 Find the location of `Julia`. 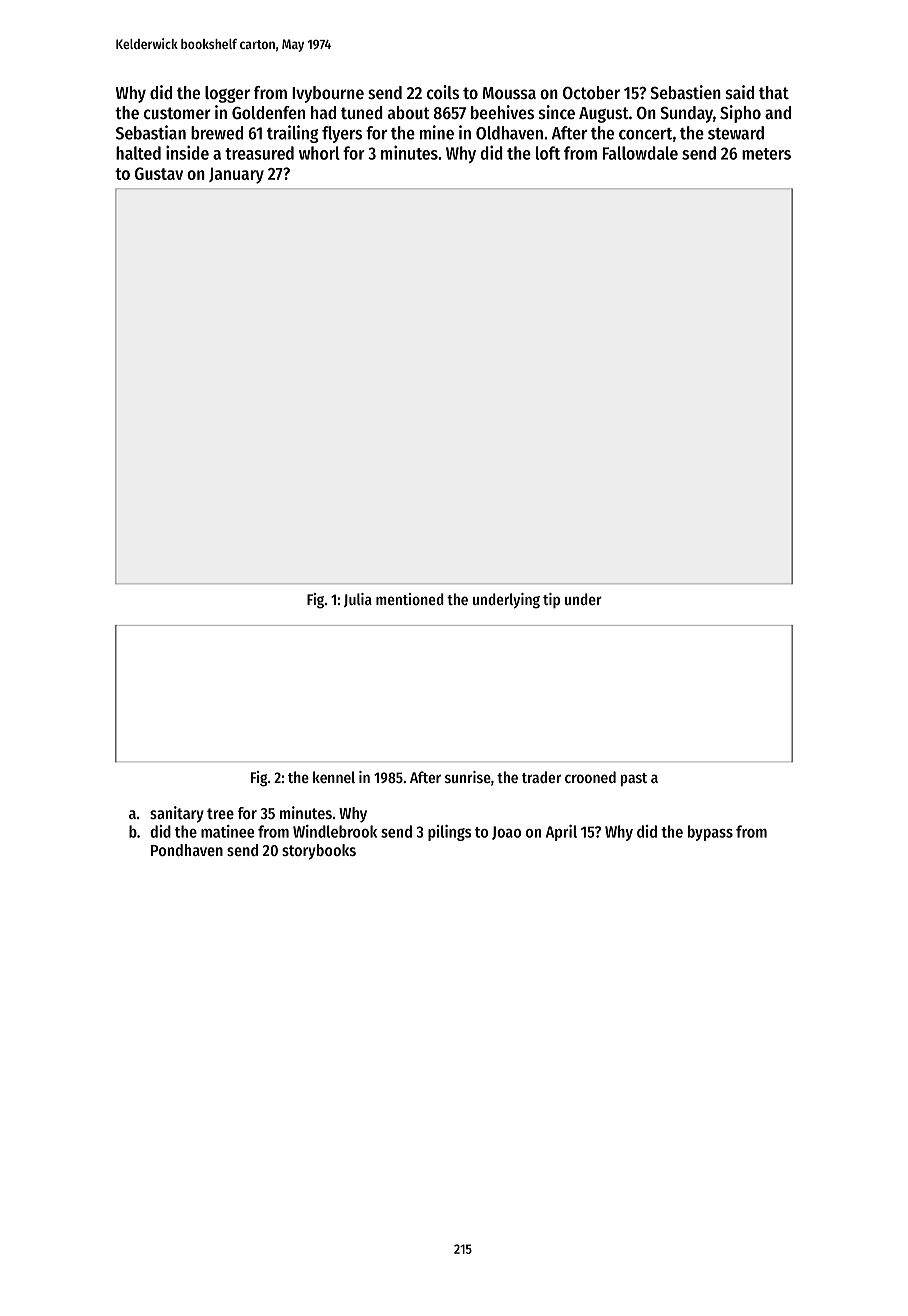

Julia is located at coordinates (358, 600).
